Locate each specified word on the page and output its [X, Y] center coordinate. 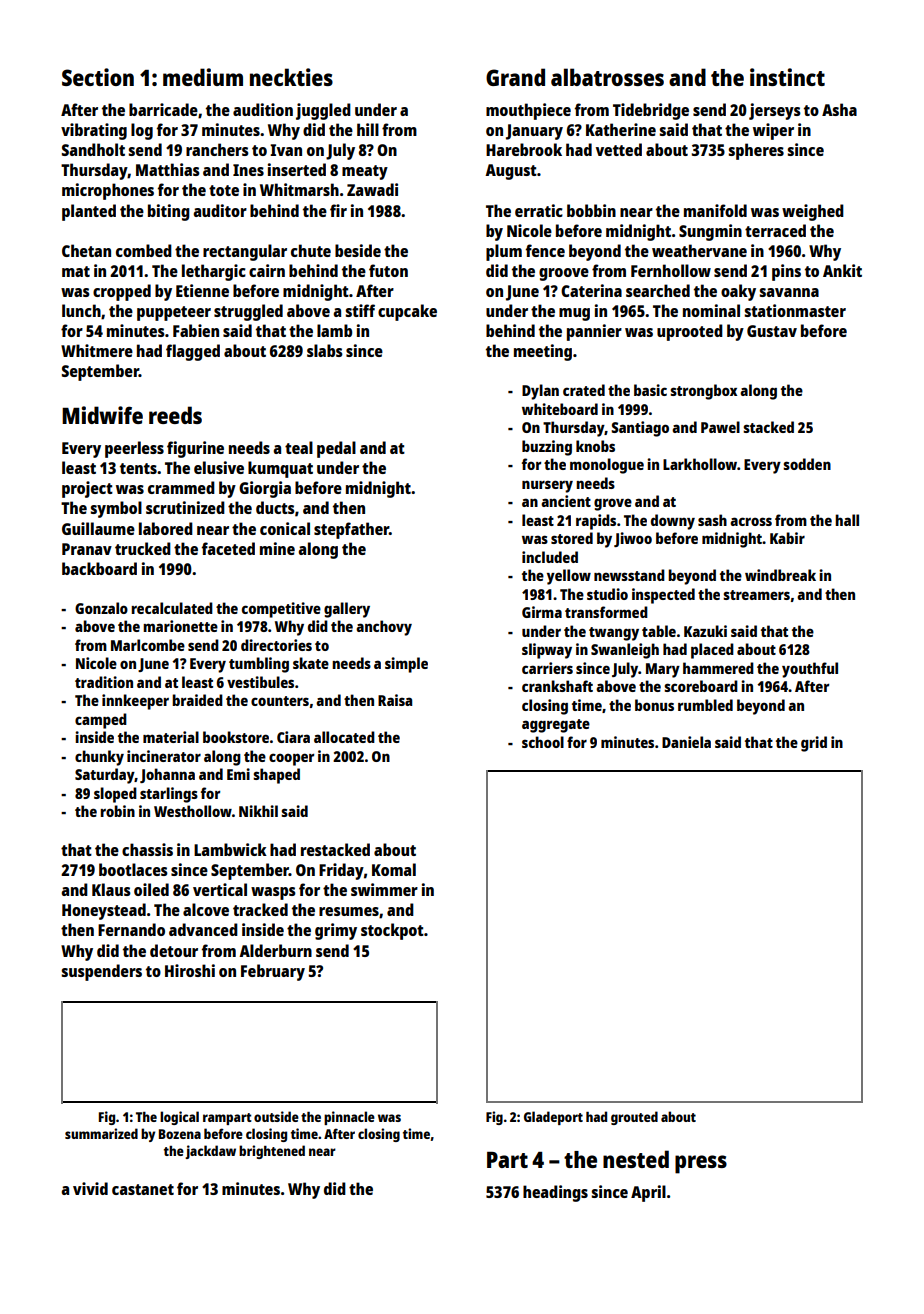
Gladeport [553, 1118]
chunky [99, 758]
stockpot [392, 931]
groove [564, 274]
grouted [634, 1118]
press [701, 1164]
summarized [101, 1133]
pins [786, 272]
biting [169, 212]
